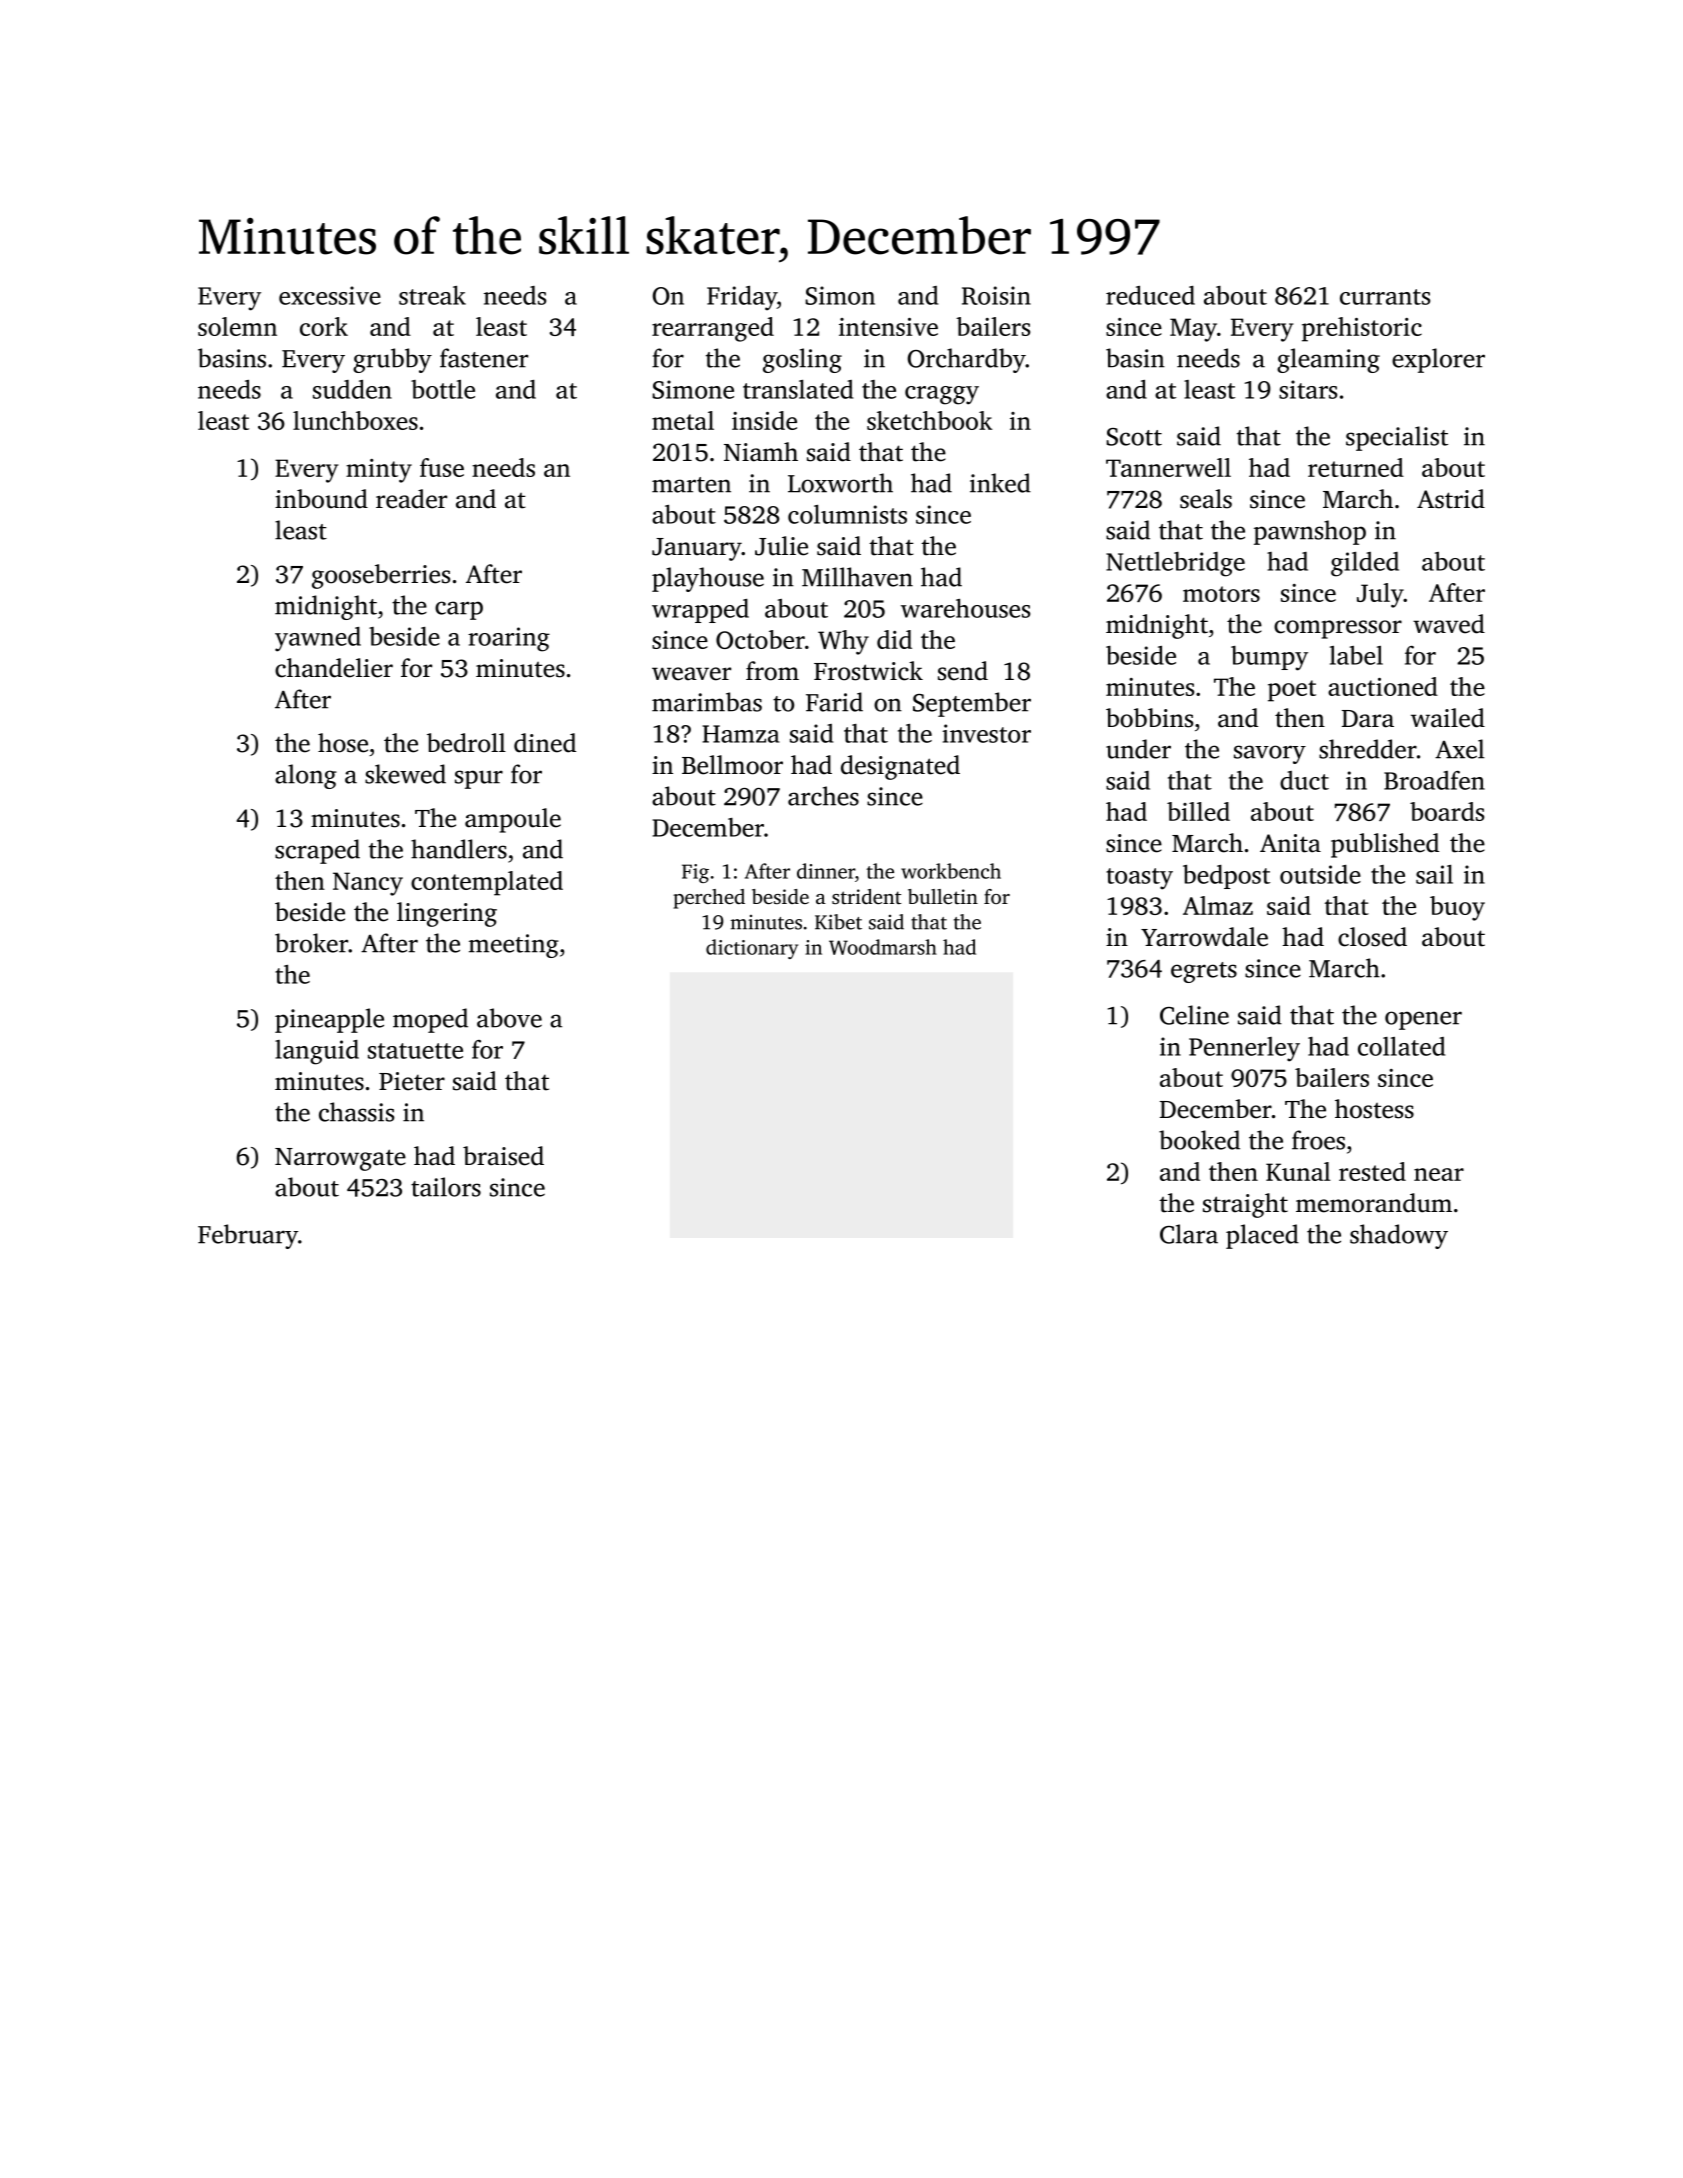 The image size is (1683, 2178). I want to click on gilded, so click(1365, 564).
